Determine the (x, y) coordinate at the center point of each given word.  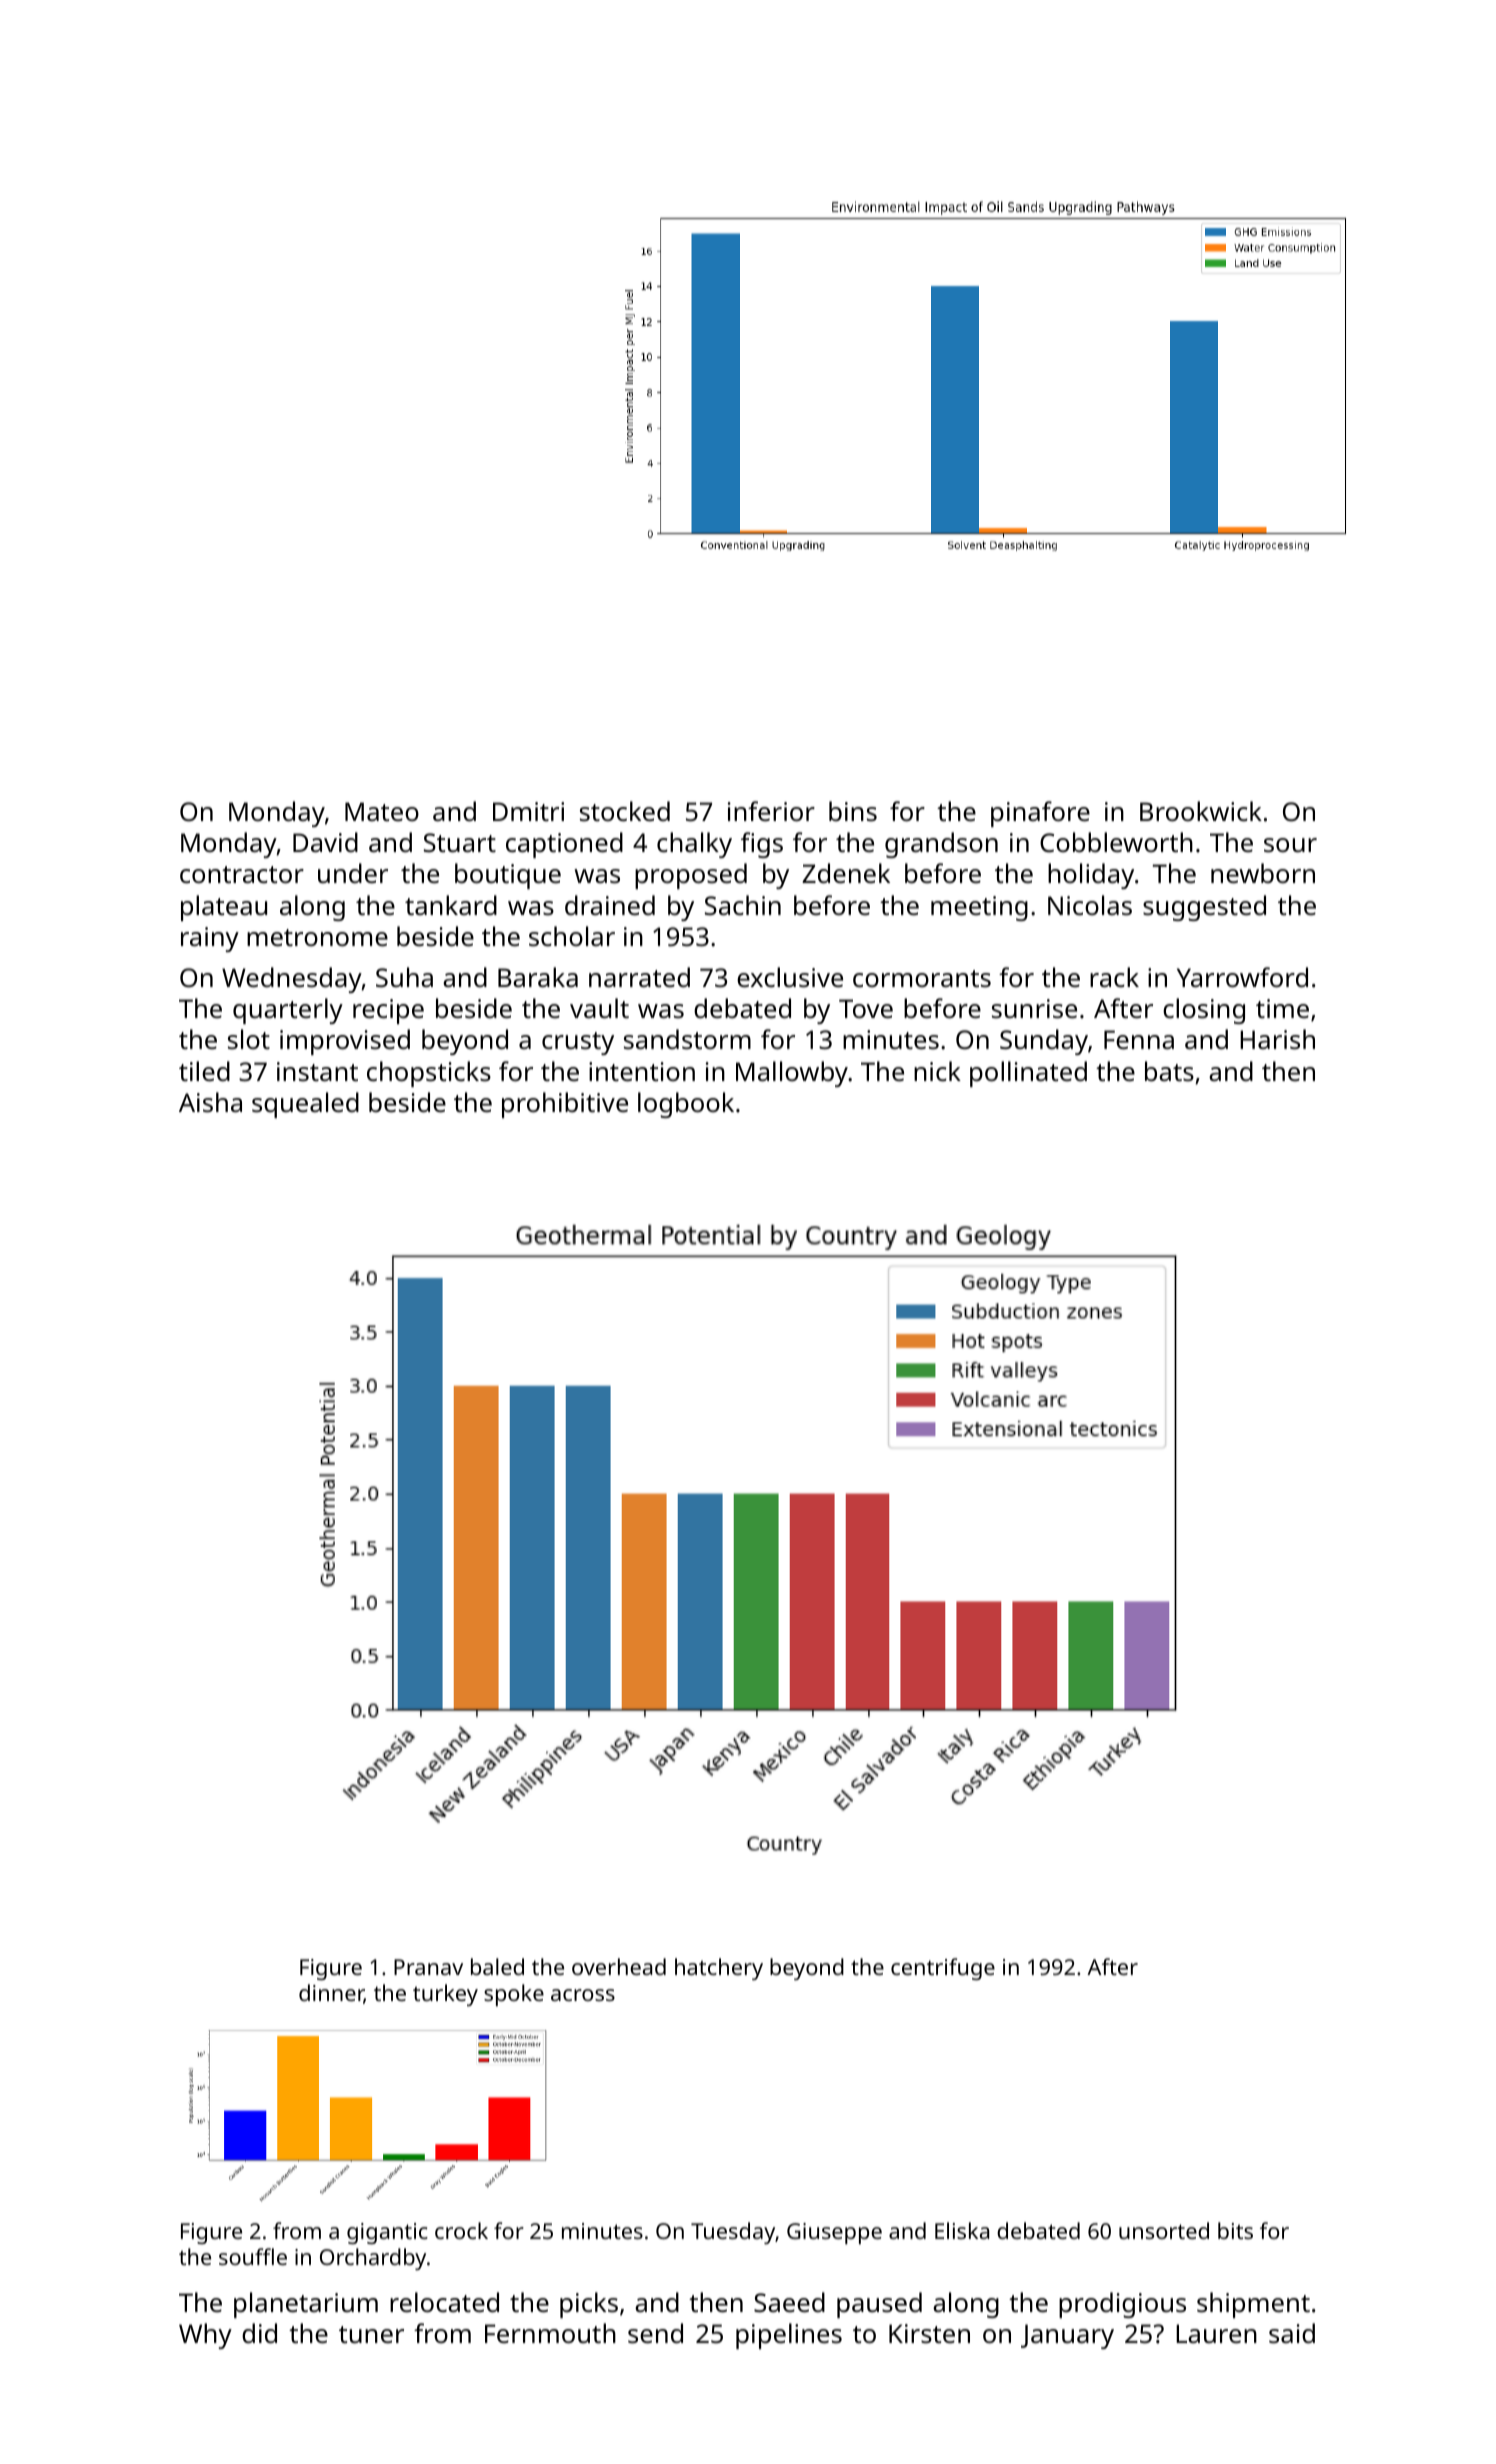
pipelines (789, 2336)
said (1292, 2333)
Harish (1277, 1039)
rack (1114, 977)
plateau (224, 908)
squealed (305, 1105)
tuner (371, 2334)
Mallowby (792, 1074)
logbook (686, 1105)
